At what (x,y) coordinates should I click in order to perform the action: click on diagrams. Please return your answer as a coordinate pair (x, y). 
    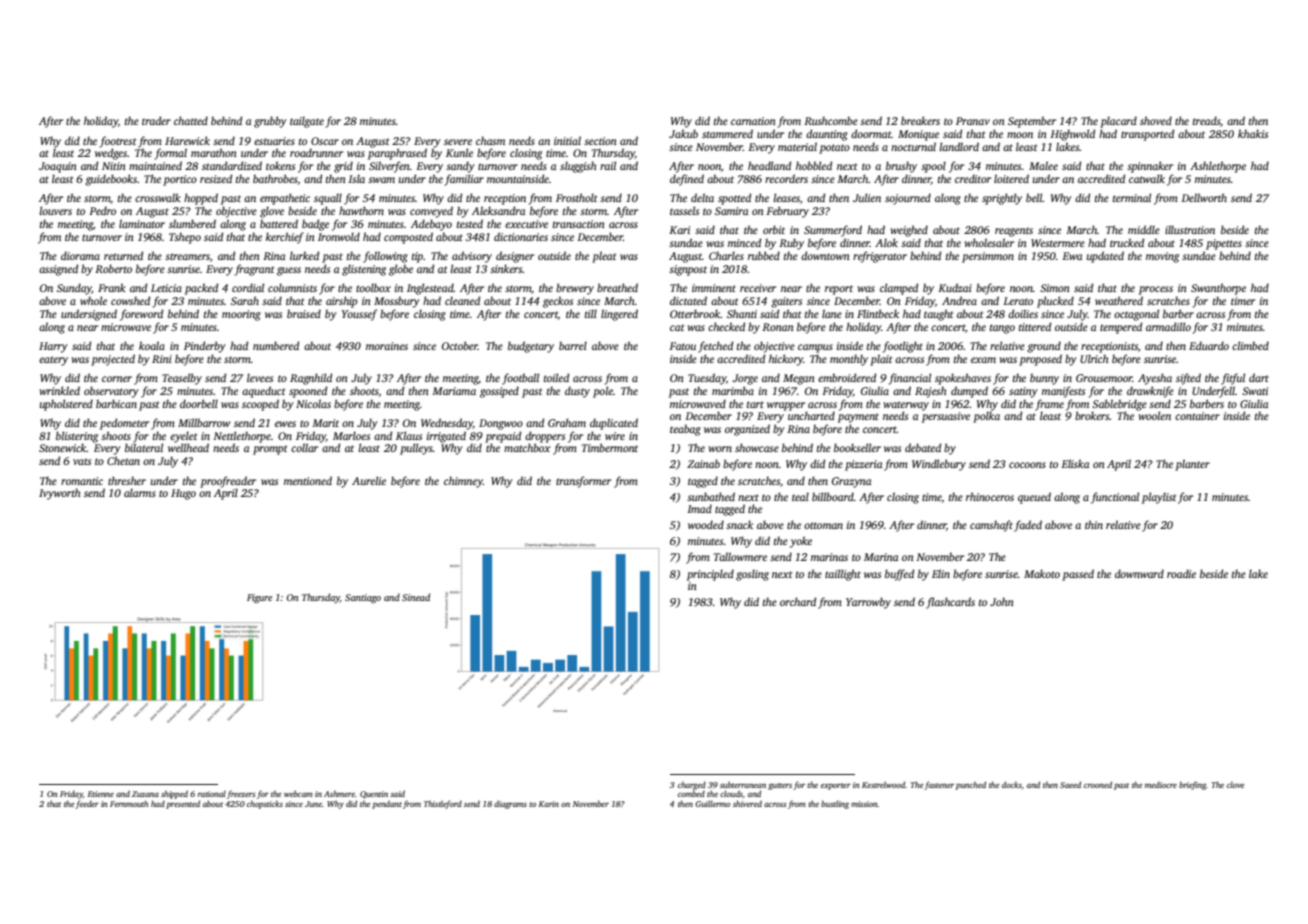
    Looking at the image, I should click on (510, 804).
